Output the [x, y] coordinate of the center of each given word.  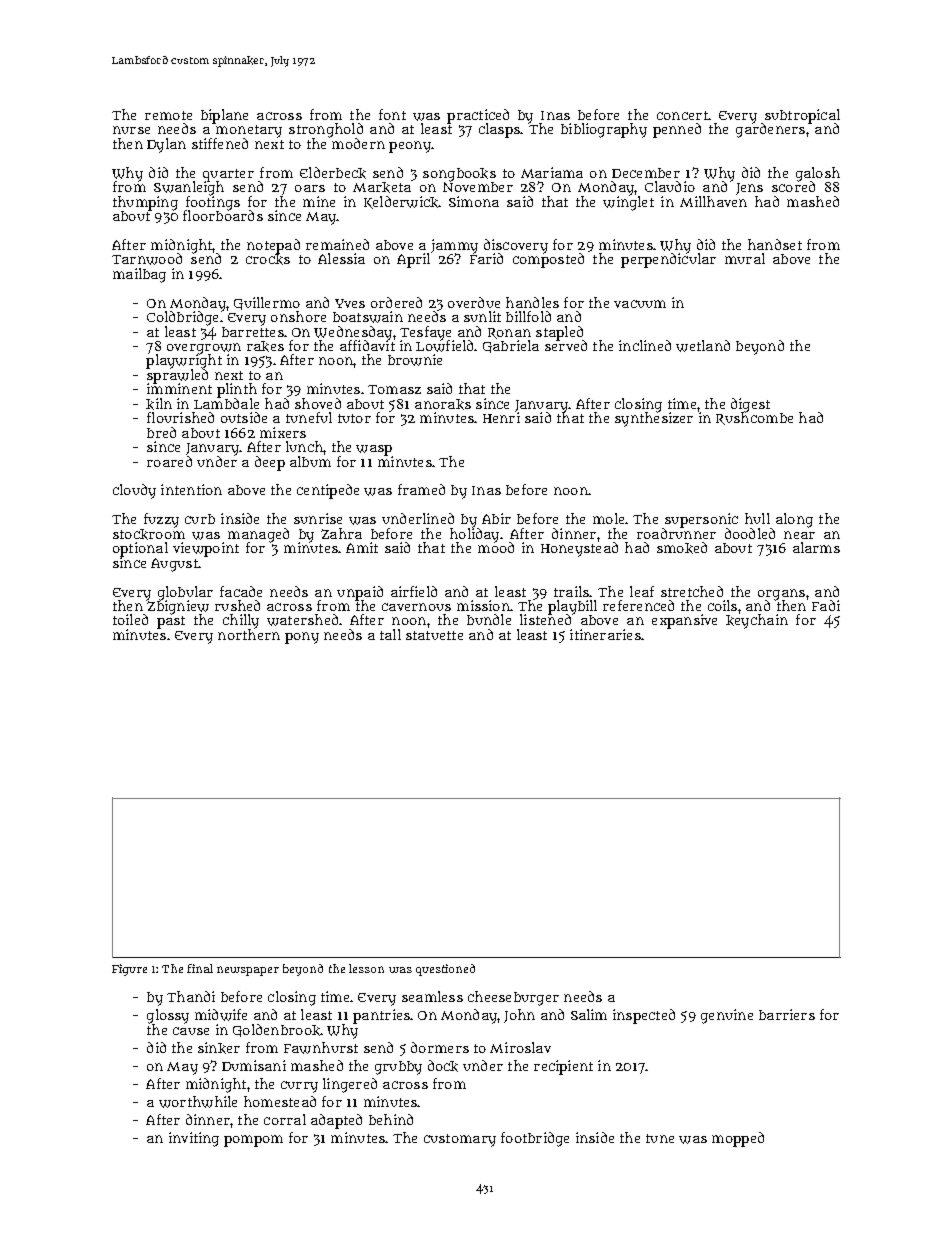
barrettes [253, 332]
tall [390, 634]
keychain [757, 621]
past [171, 622]
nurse [131, 130]
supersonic [701, 520]
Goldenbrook [276, 1030]
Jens [749, 189]
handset [775, 244]
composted [548, 260]
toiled [130, 619]
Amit [362, 547]
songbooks [459, 174]
